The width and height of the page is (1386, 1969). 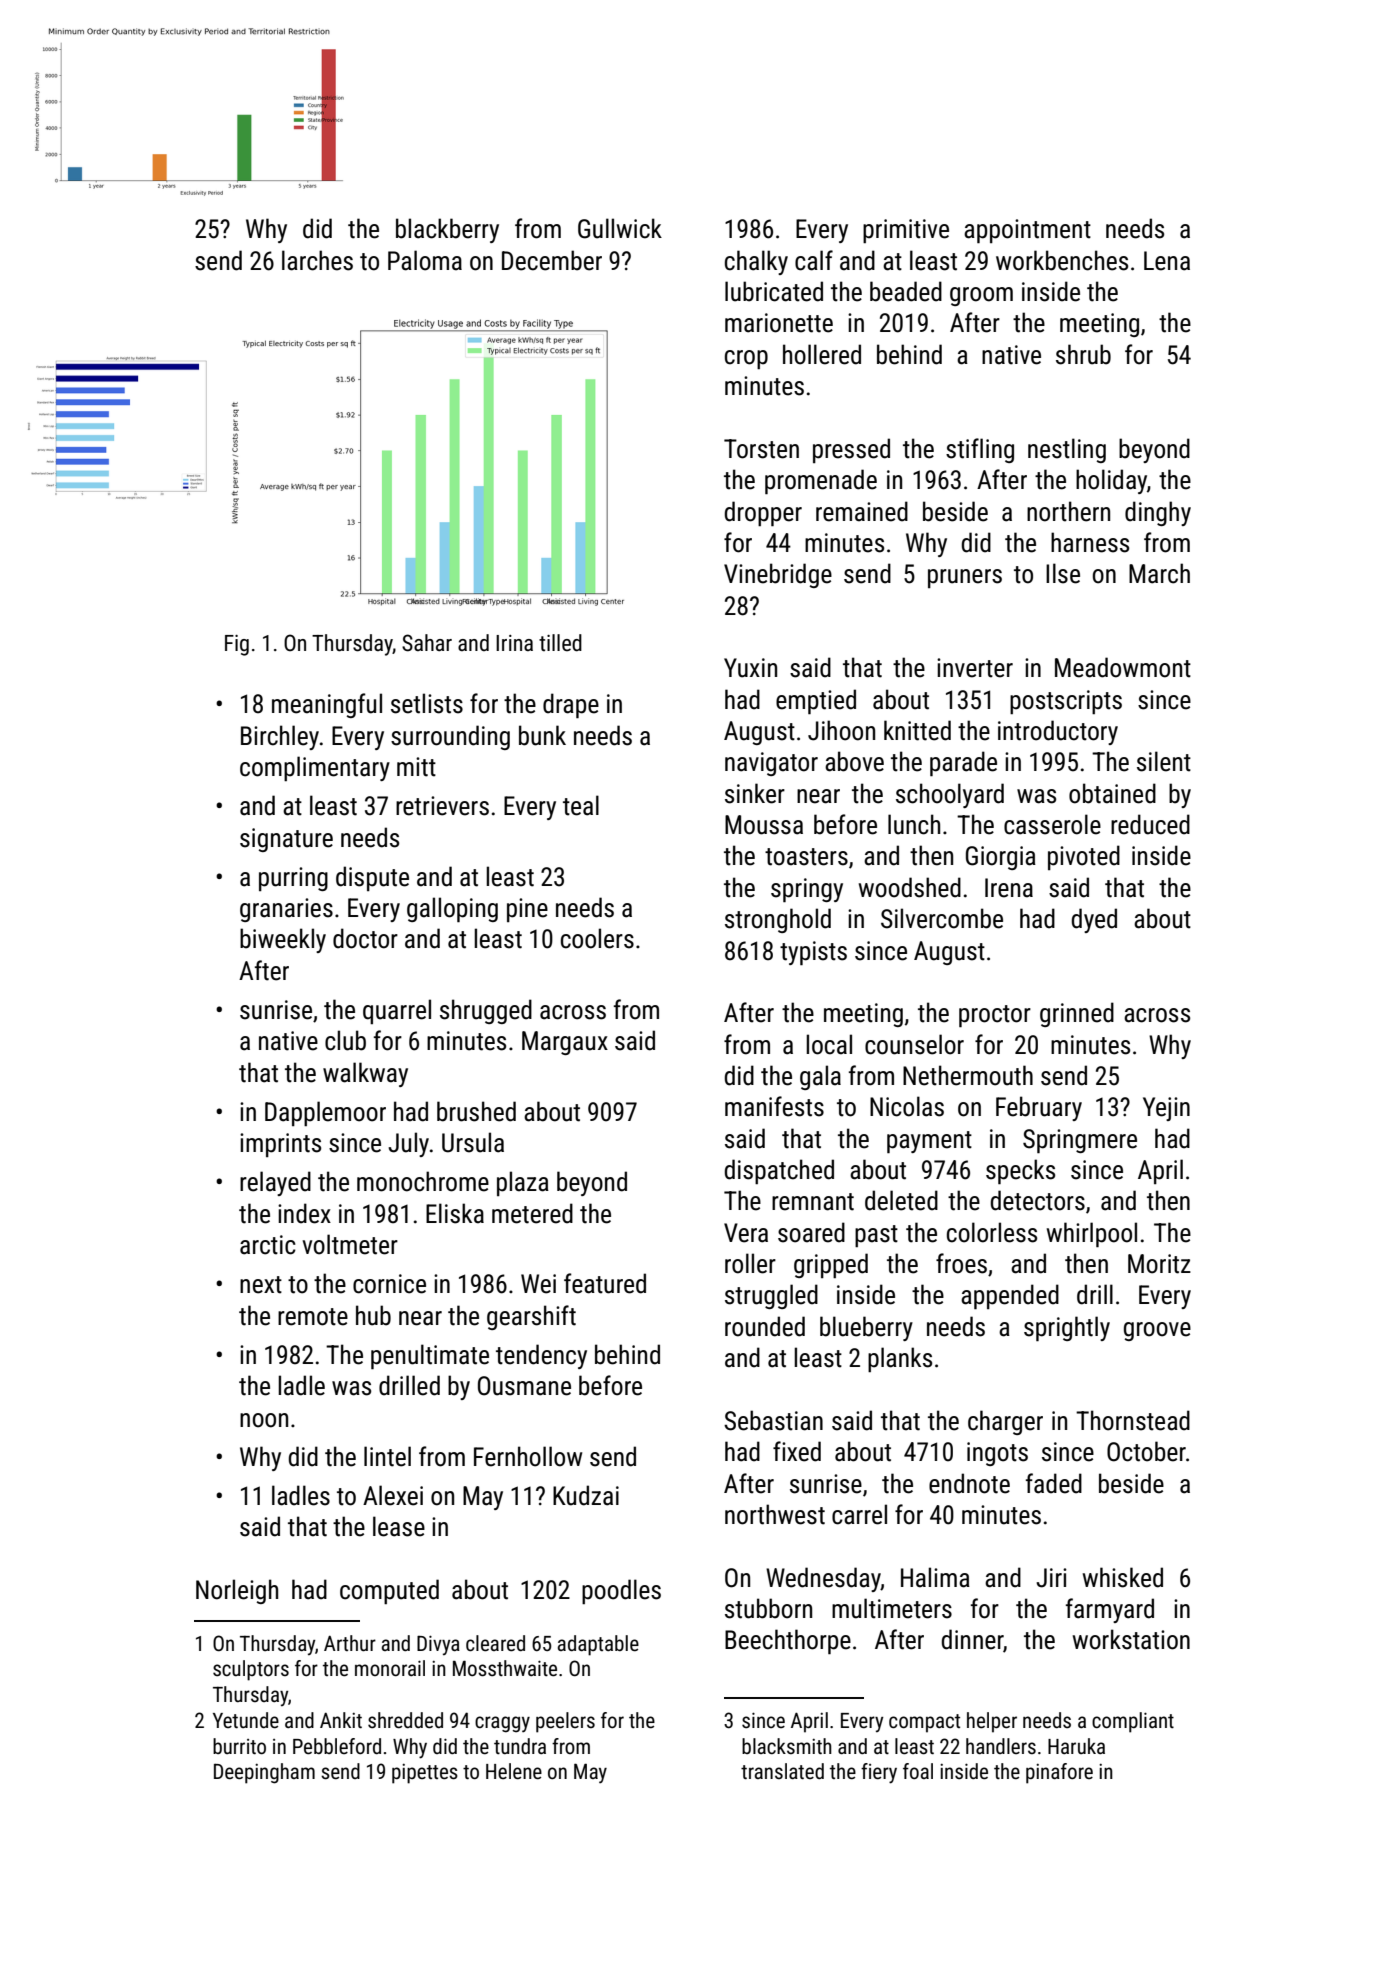 I want to click on typists, so click(x=813, y=953).
